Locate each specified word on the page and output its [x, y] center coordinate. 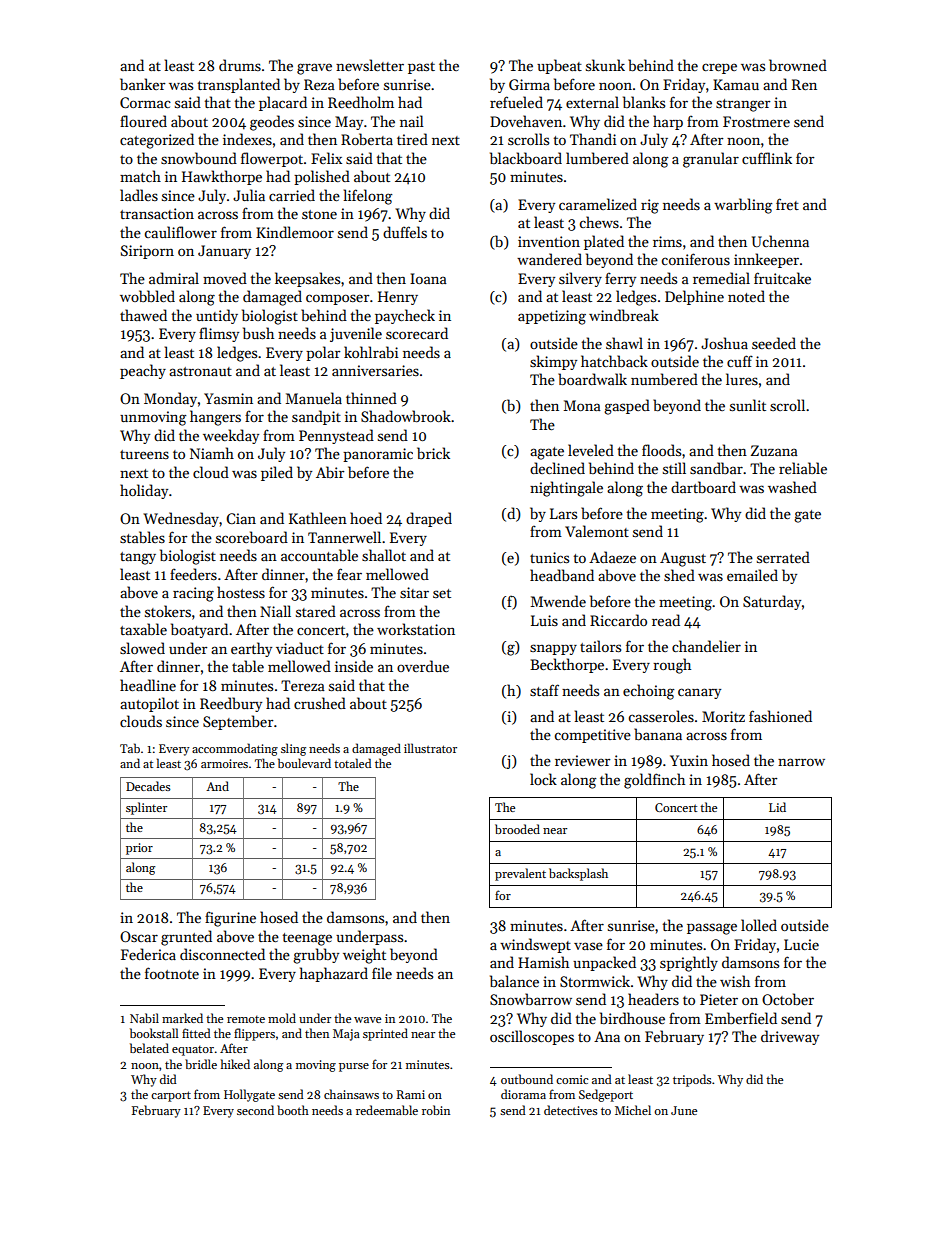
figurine [230, 919]
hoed [366, 518]
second [255, 1110]
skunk [605, 65]
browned [798, 65]
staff [544, 690]
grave [314, 69]
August [683, 559]
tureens [144, 454]
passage [712, 929]
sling [293, 749]
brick [433, 453]
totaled [352, 763]
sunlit [748, 405]
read [666, 620]
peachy [143, 371]
